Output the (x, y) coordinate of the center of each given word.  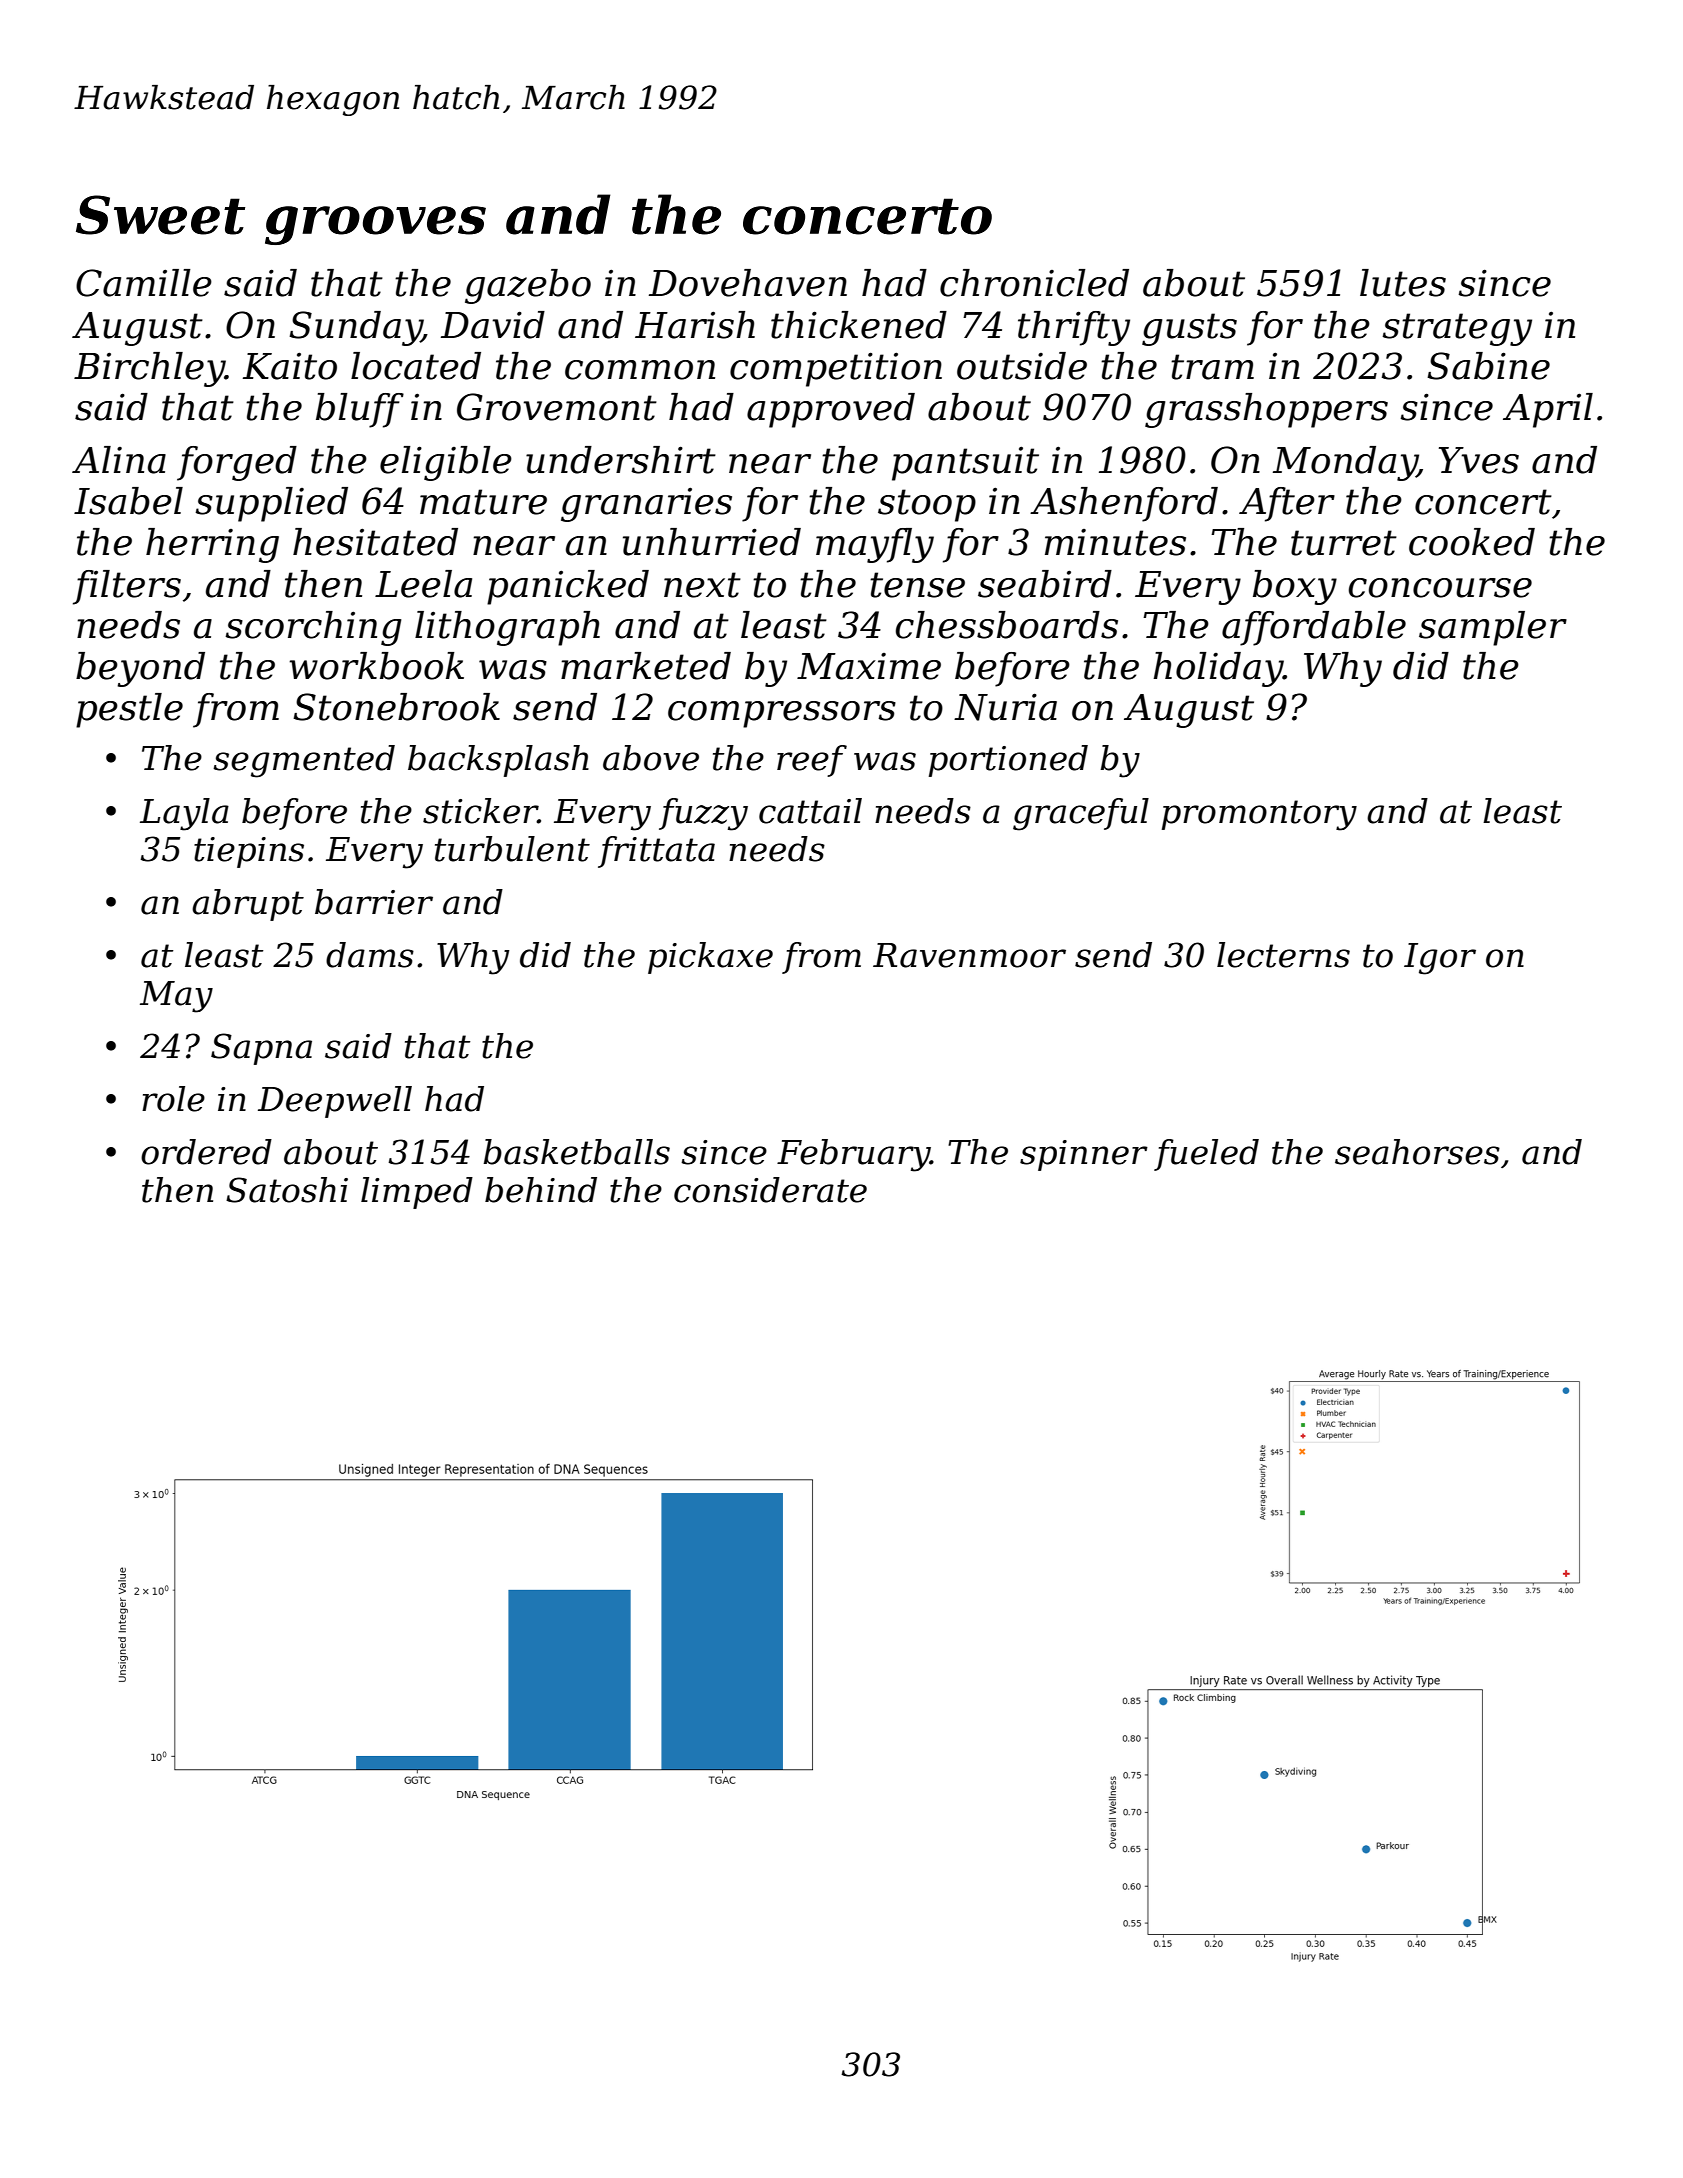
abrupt (248, 905)
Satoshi (287, 1190)
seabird (1045, 584)
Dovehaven (748, 283)
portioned (1008, 761)
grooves (375, 225)
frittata (656, 852)
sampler (1493, 628)
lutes (1403, 283)
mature (483, 502)
